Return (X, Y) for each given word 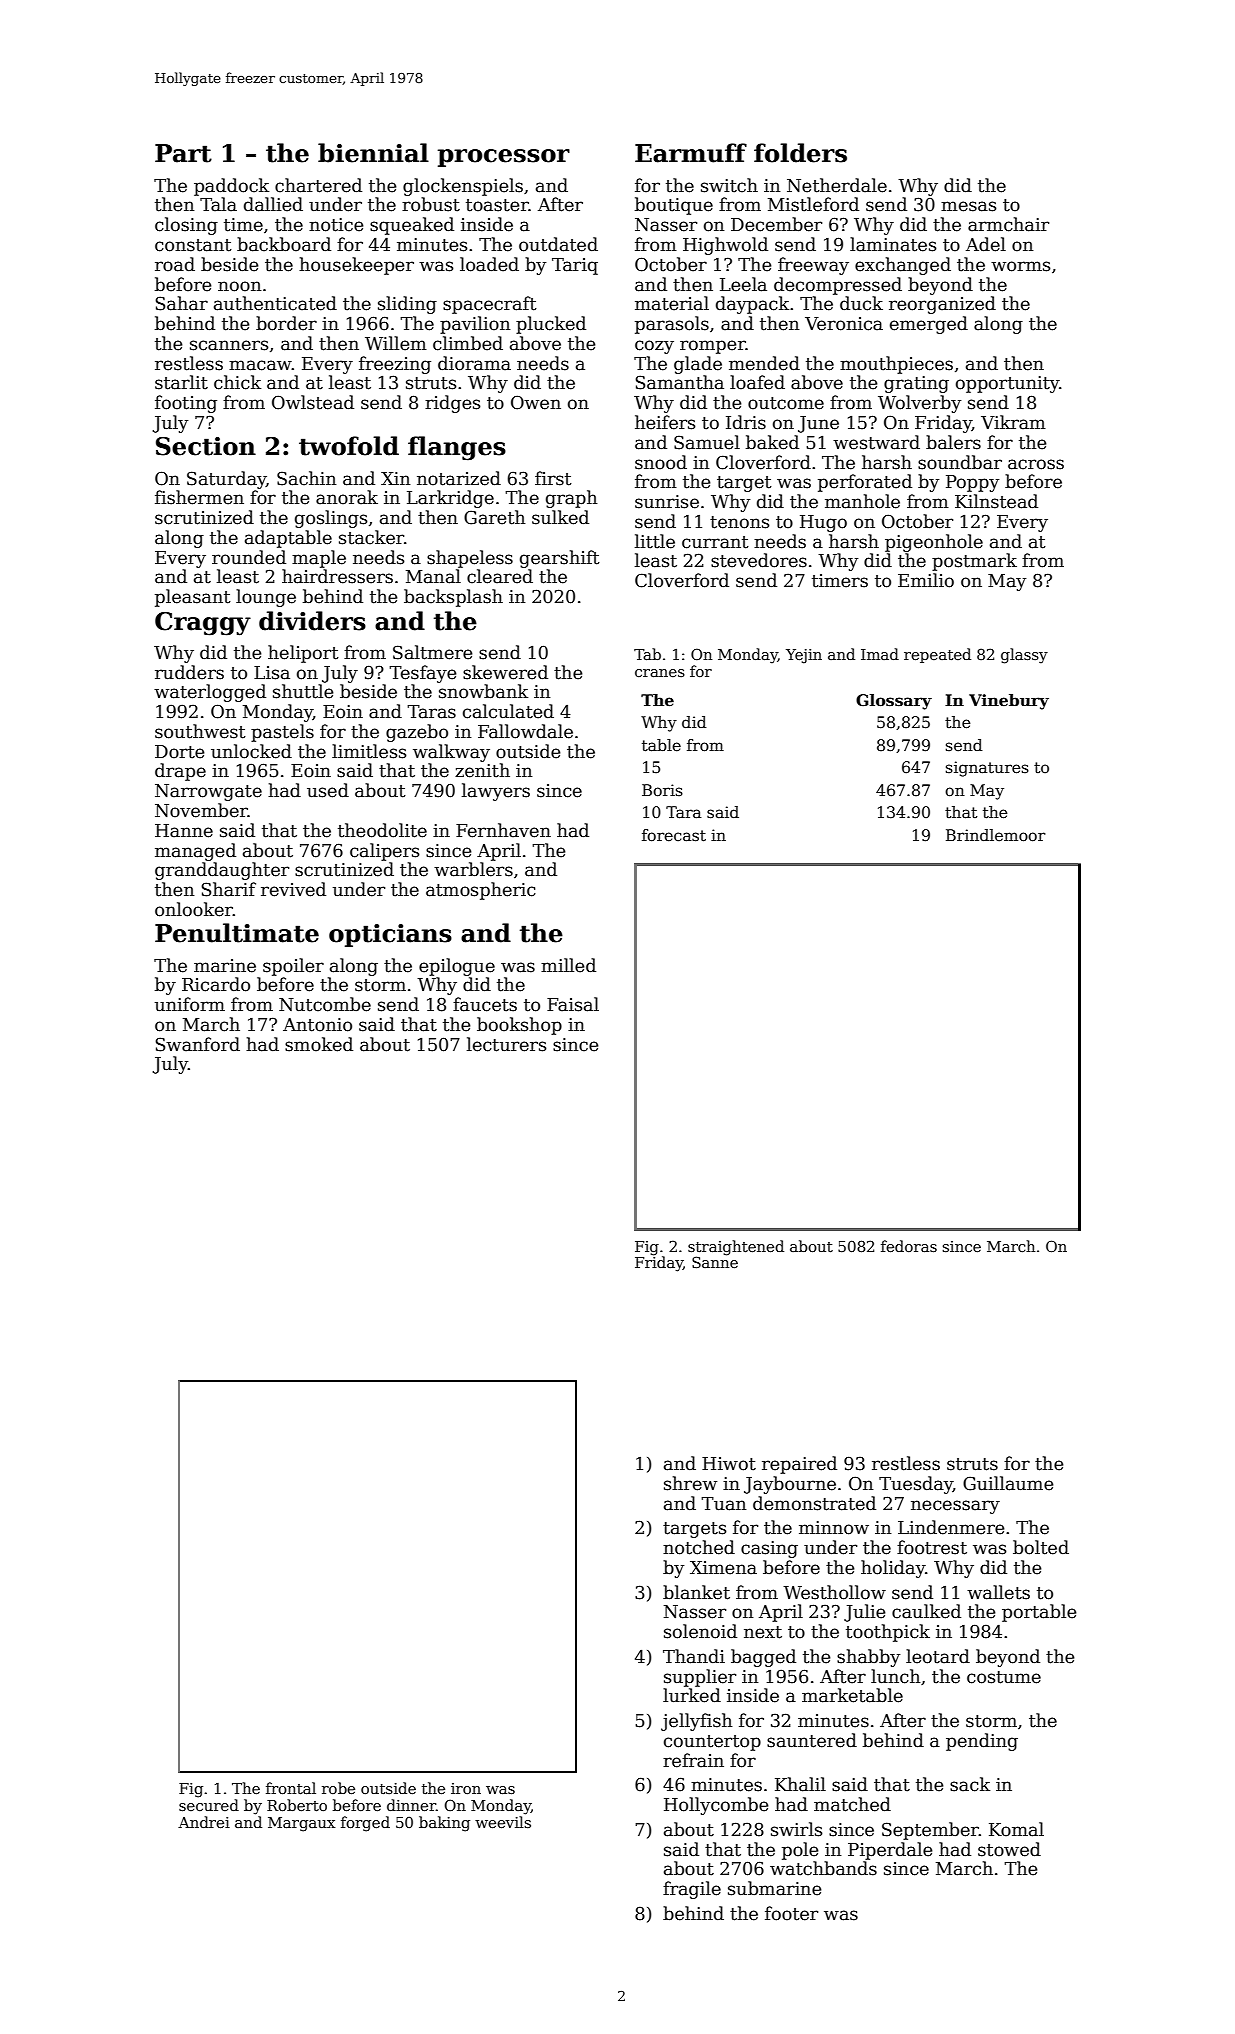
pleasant (193, 598)
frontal (291, 1788)
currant (715, 542)
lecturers (506, 1044)
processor (504, 158)
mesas (968, 206)
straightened (736, 1248)
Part (183, 153)
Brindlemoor (996, 835)
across (1036, 464)
